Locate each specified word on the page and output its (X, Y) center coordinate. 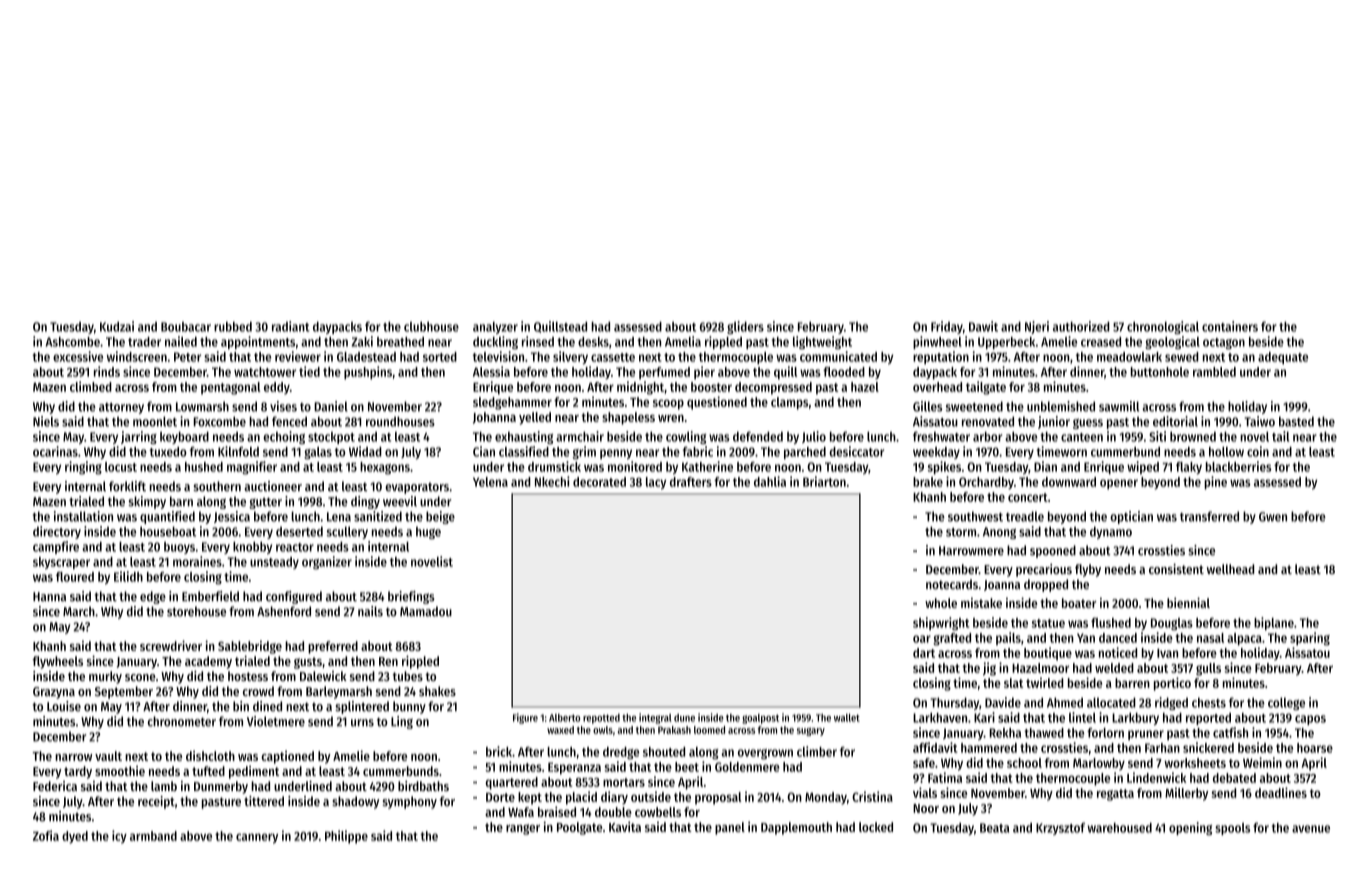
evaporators (417, 488)
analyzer (495, 328)
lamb (164, 786)
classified (524, 451)
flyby (1088, 570)
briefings (411, 597)
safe (924, 763)
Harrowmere (971, 551)
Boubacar (186, 327)
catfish (1230, 732)
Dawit (983, 326)
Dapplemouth (796, 828)
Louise (64, 706)
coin (1258, 451)
